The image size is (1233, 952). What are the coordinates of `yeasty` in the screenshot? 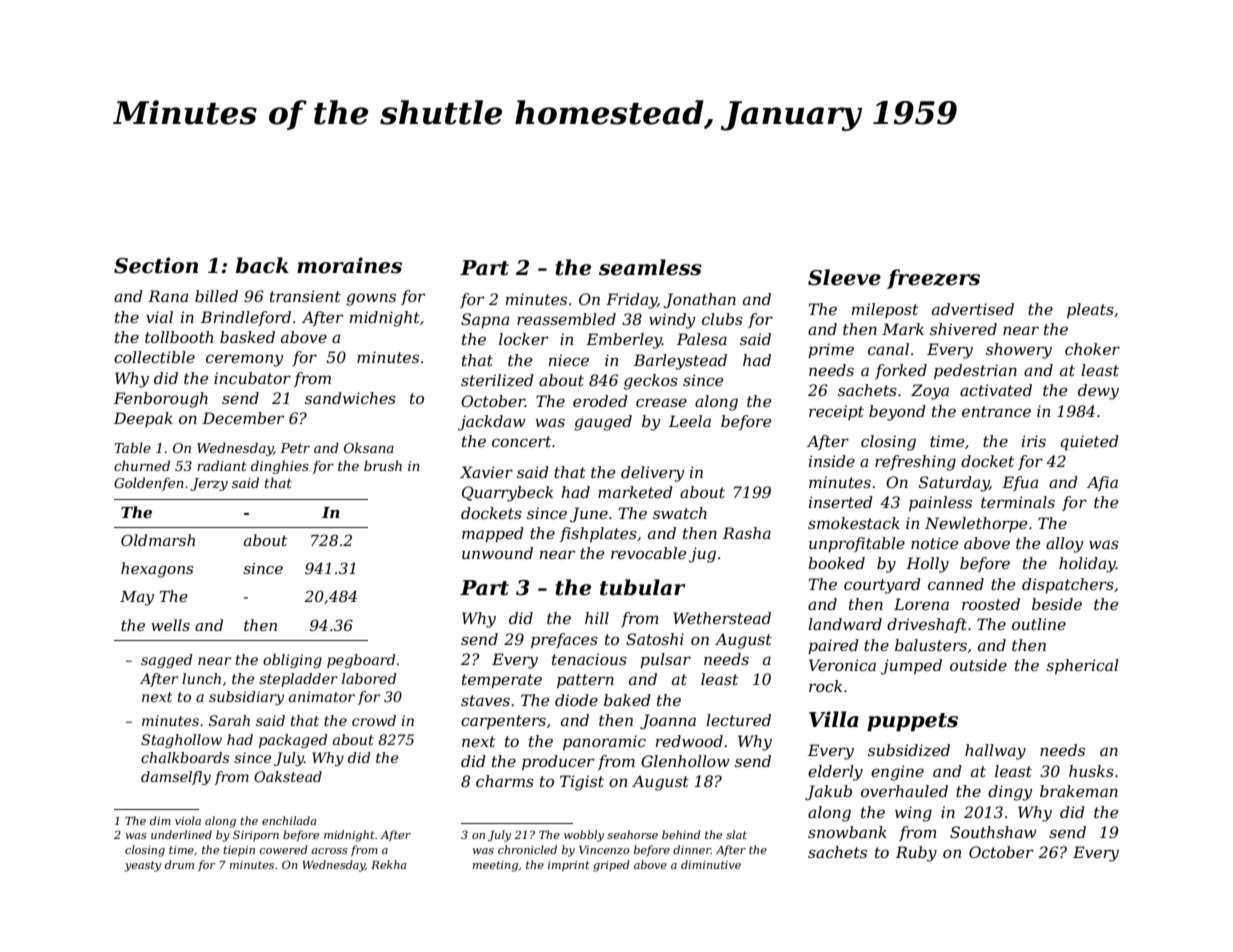 It's located at (142, 866).
